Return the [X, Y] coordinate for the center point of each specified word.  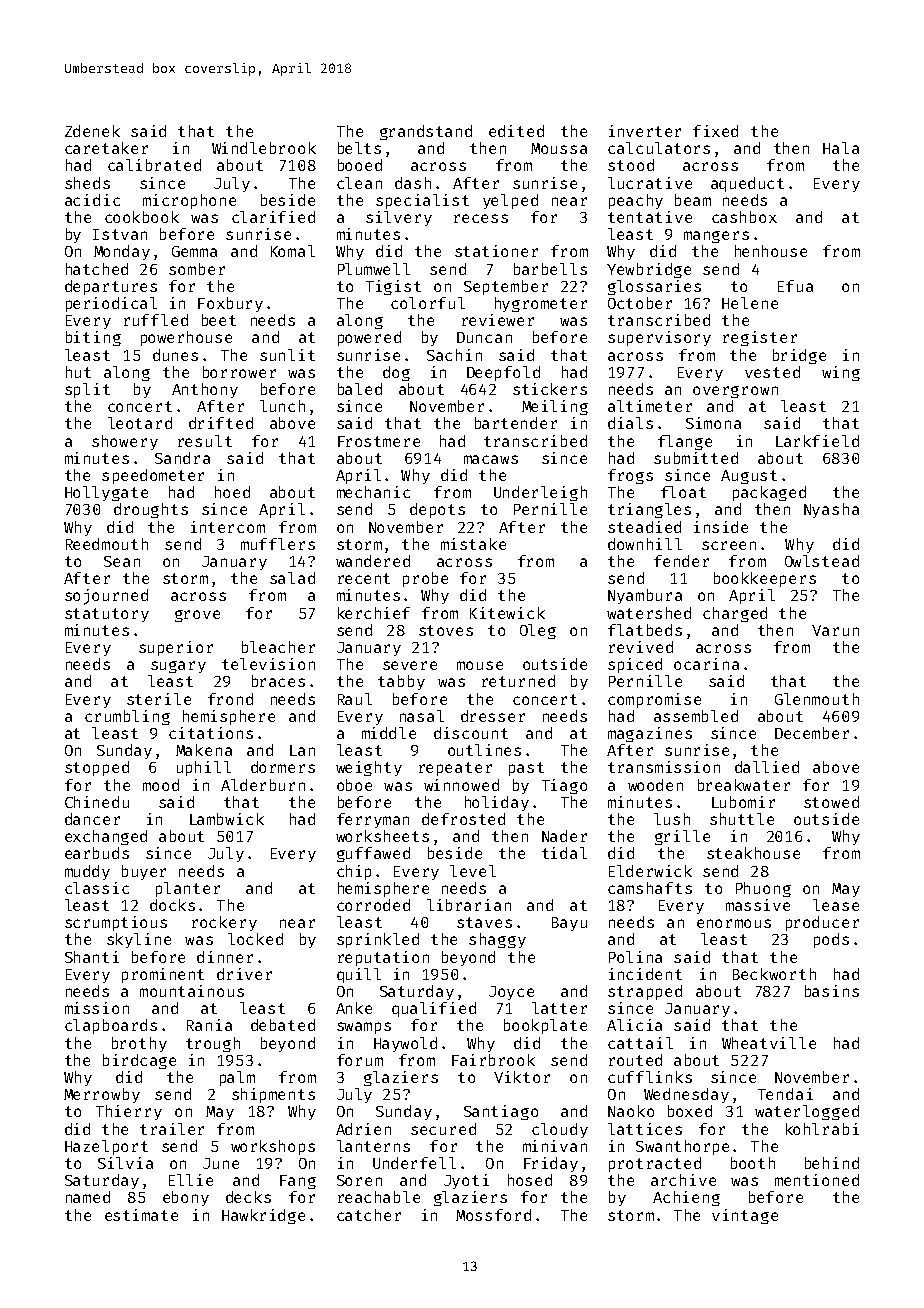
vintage [745, 1216]
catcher [369, 1215]
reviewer [498, 320]
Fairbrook [493, 1060]
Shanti [92, 957]
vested [772, 372]
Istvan [120, 234]
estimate [141, 1215]
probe [425, 579]
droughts [151, 510]
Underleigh [540, 493]
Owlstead [822, 561]
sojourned [106, 597]
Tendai [785, 1094]
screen [729, 545]
